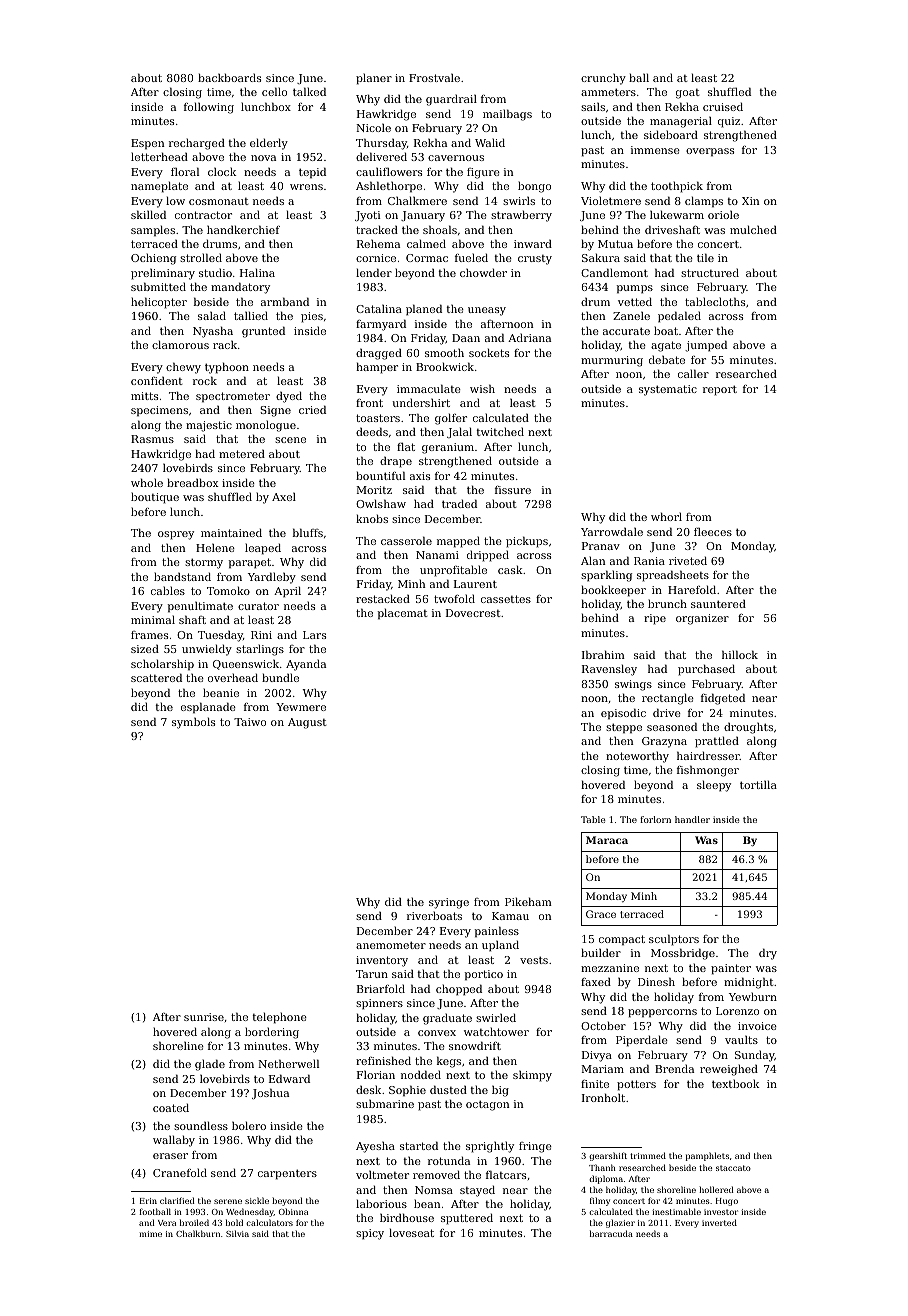  I want to click on following, so click(209, 108).
